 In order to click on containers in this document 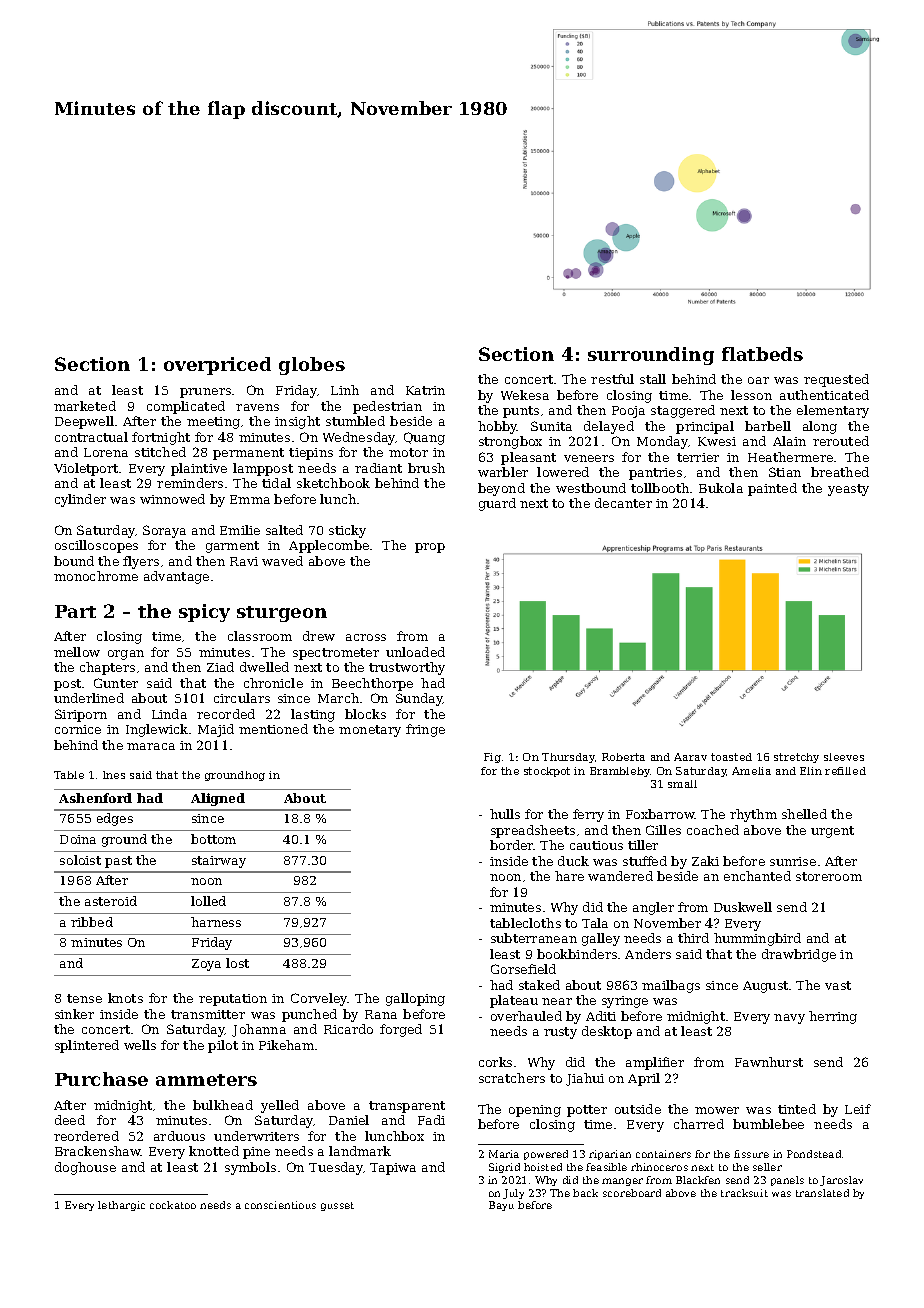, I will do `click(663, 1154)`.
